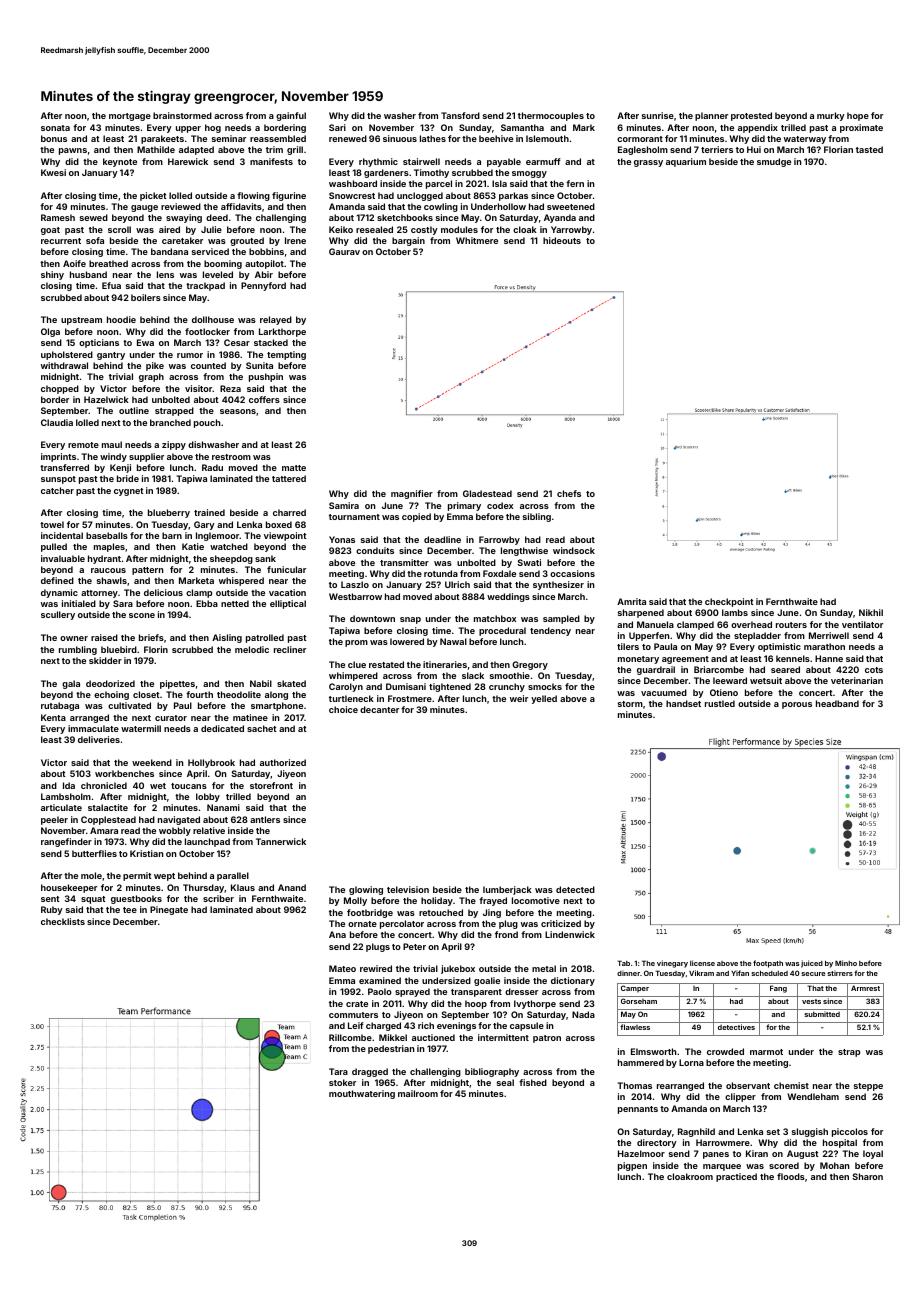 This screenshot has width=924, height=1308. Describe the element at coordinates (655, 624) in the screenshot. I see `Manuela` at that location.
